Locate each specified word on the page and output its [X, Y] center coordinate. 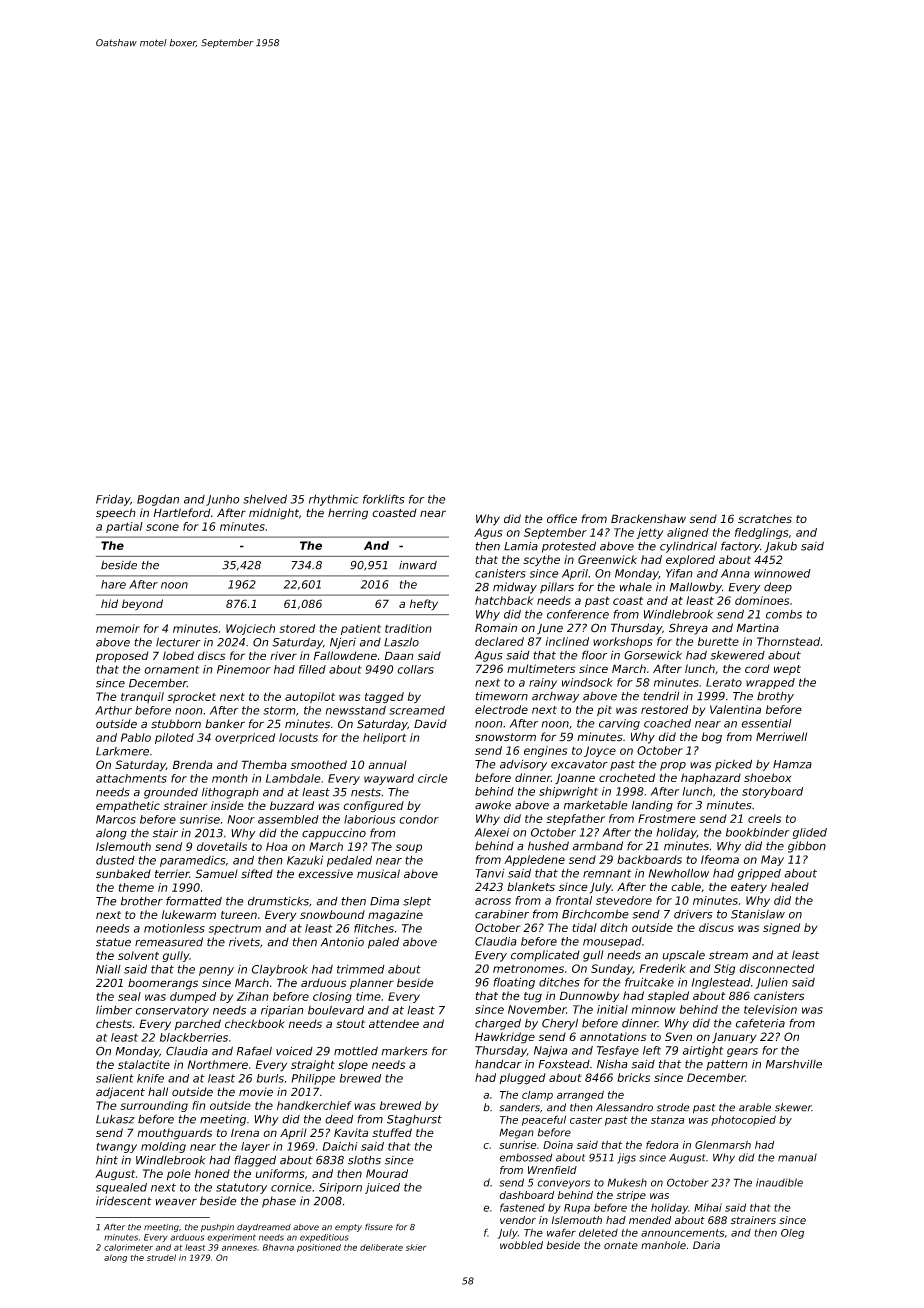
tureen [239, 915]
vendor [518, 1220]
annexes [239, 1248]
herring [348, 514]
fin [198, 1105]
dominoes [762, 600]
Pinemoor [244, 669]
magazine [395, 916]
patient [361, 629]
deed [339, 1119]
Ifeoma [720, 859]
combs [784, 614]
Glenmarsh [723, 1144]
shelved [265, 499]
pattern [727, 1065]
